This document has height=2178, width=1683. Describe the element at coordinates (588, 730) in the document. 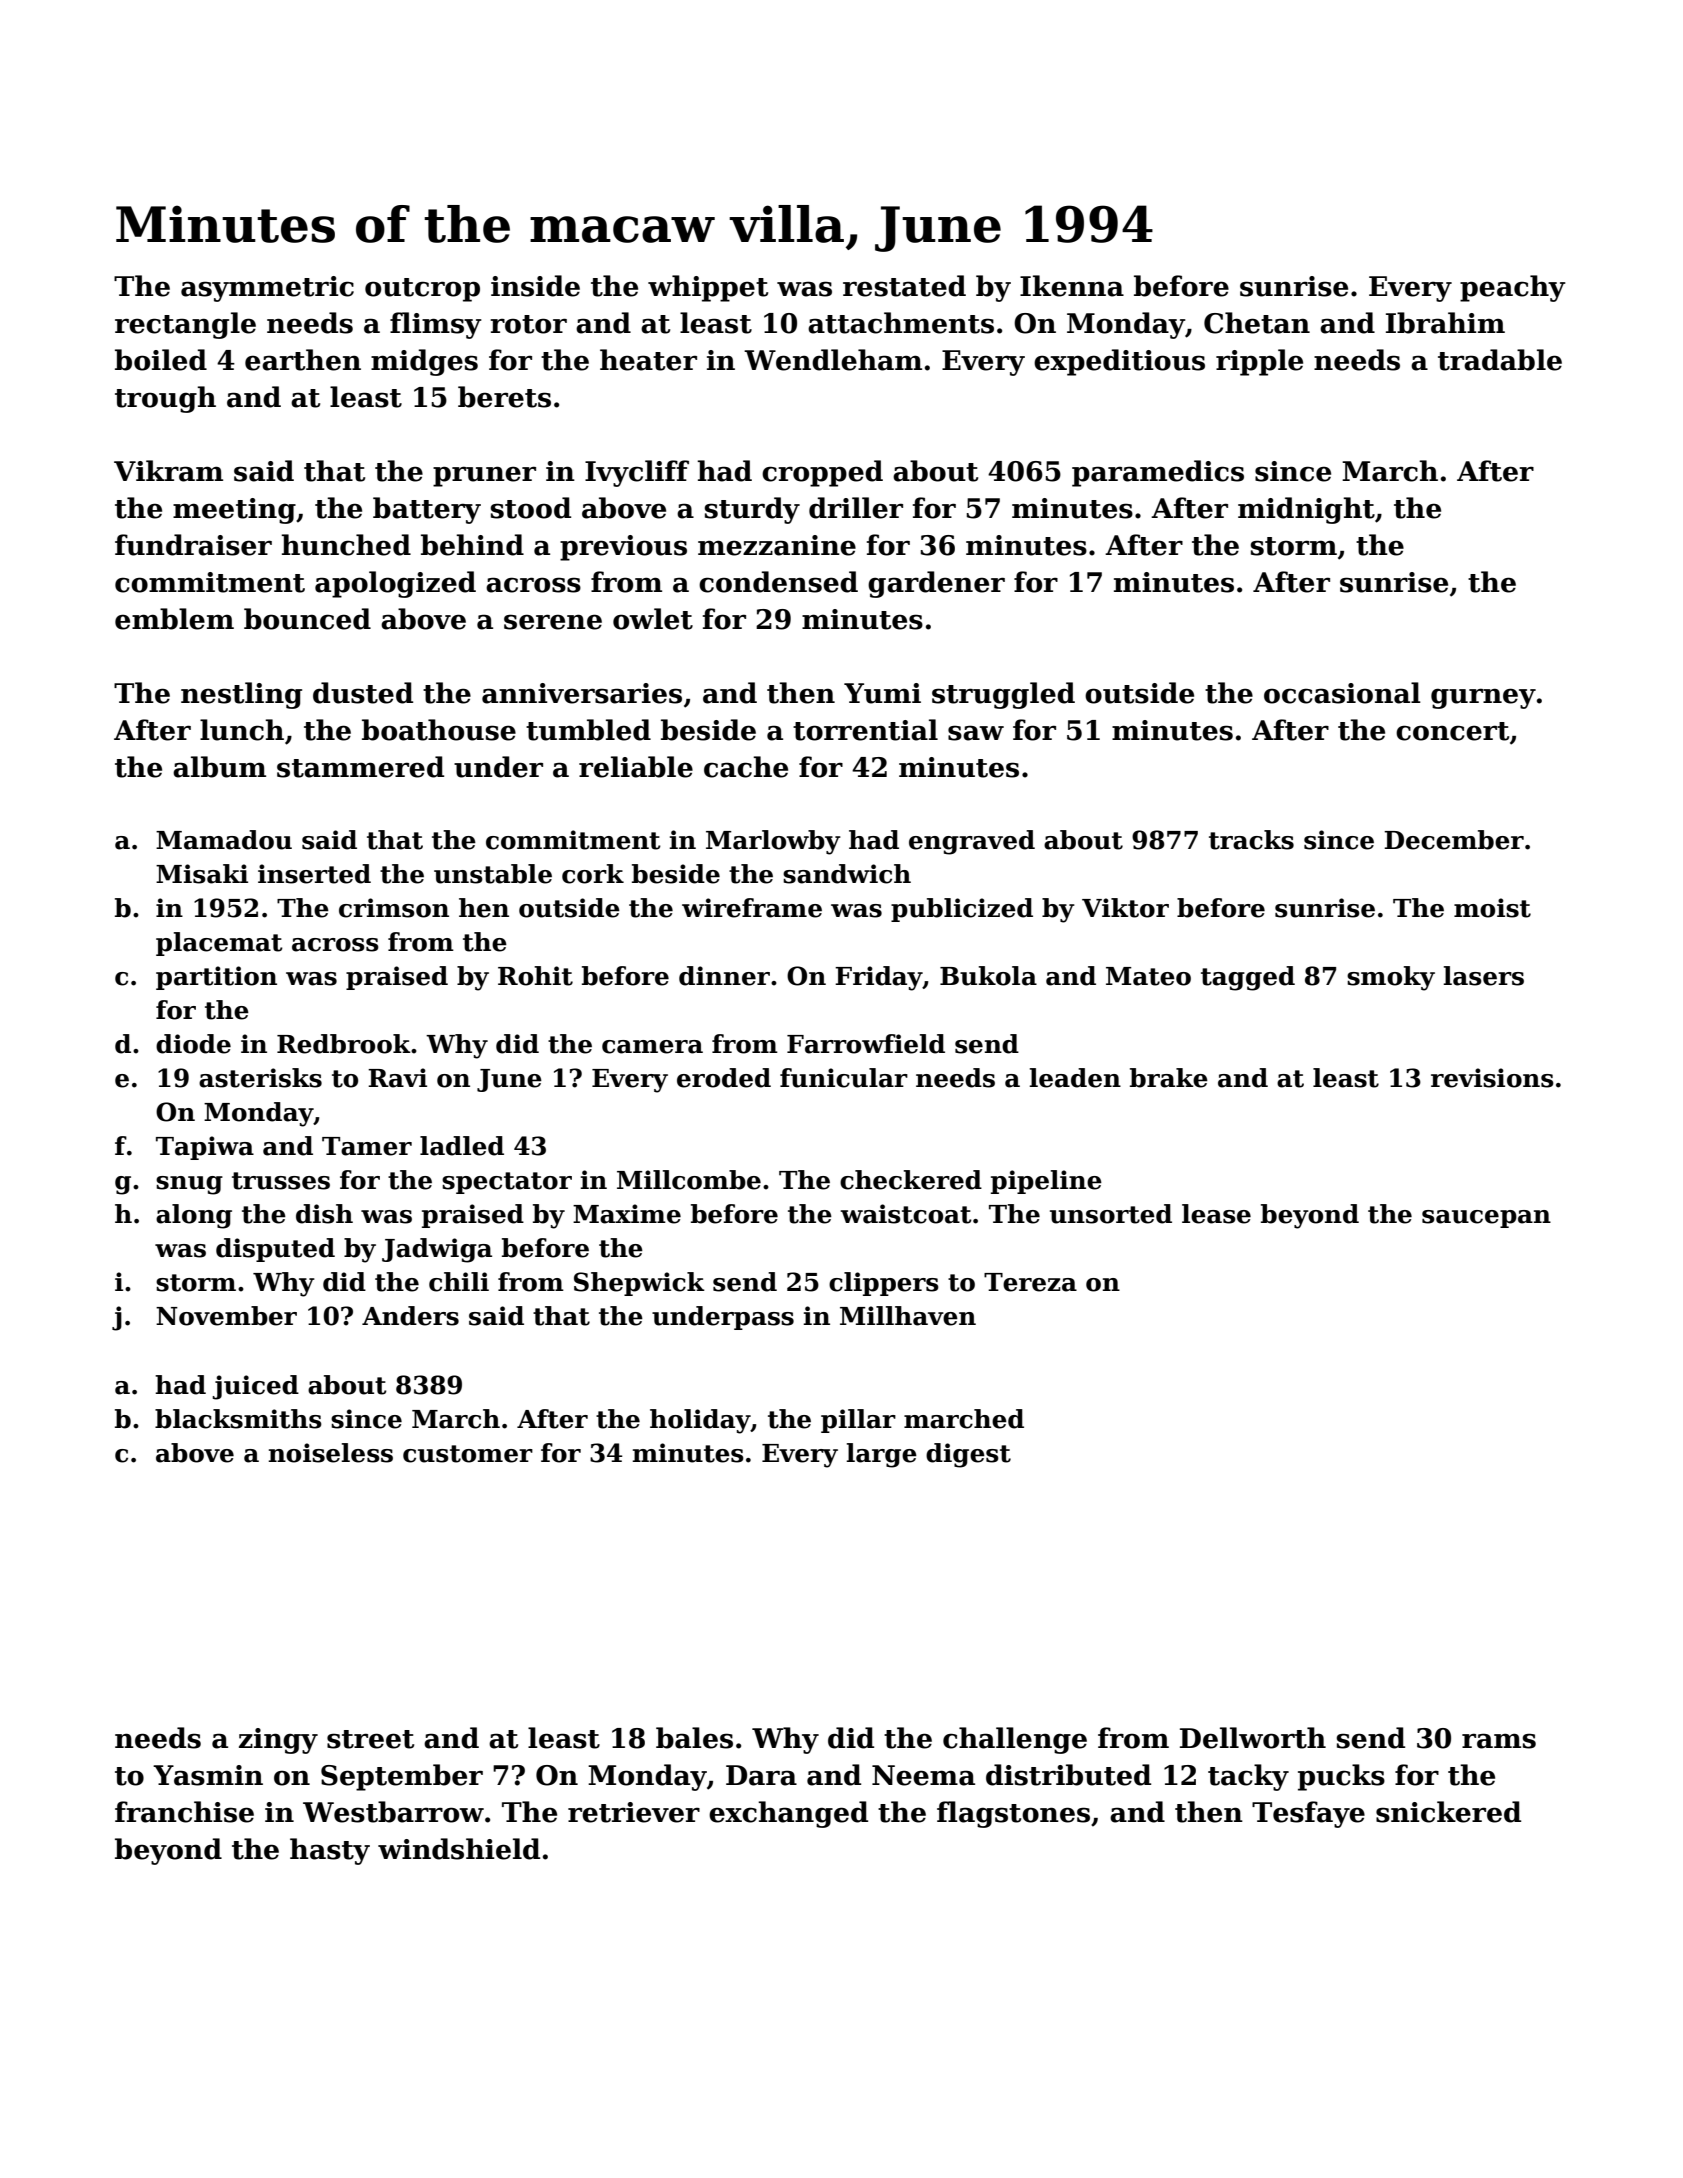

I see `tumbled` at that location.
